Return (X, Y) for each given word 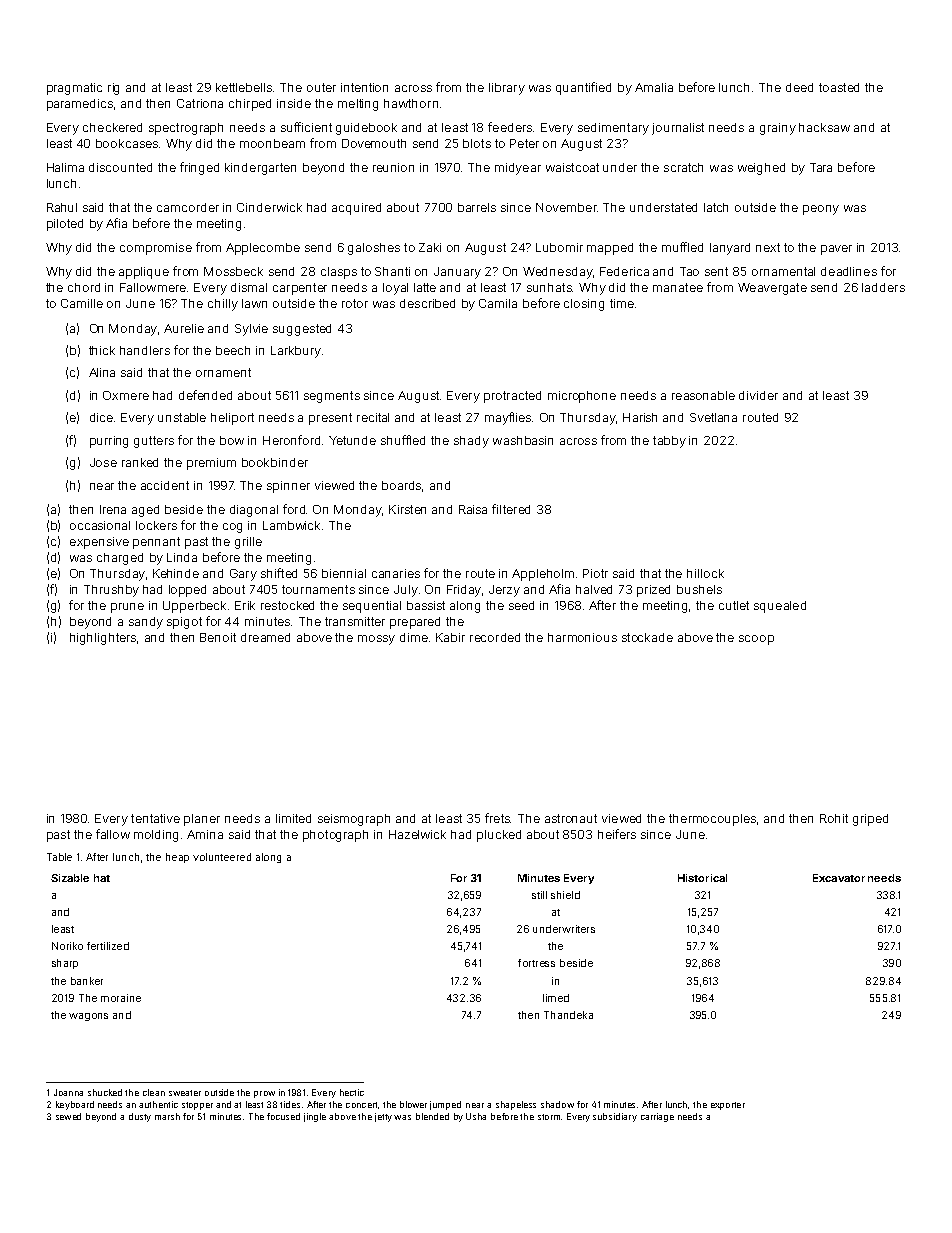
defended (205, 395)
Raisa (473, 509)
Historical (702, 878)
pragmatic (74, 89)
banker (87, 981)
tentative (155, 818)
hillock (705, 573)
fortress (536, 963)
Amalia (654, 87)
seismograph (354, 820)
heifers (617, 834)
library (507, 89)
